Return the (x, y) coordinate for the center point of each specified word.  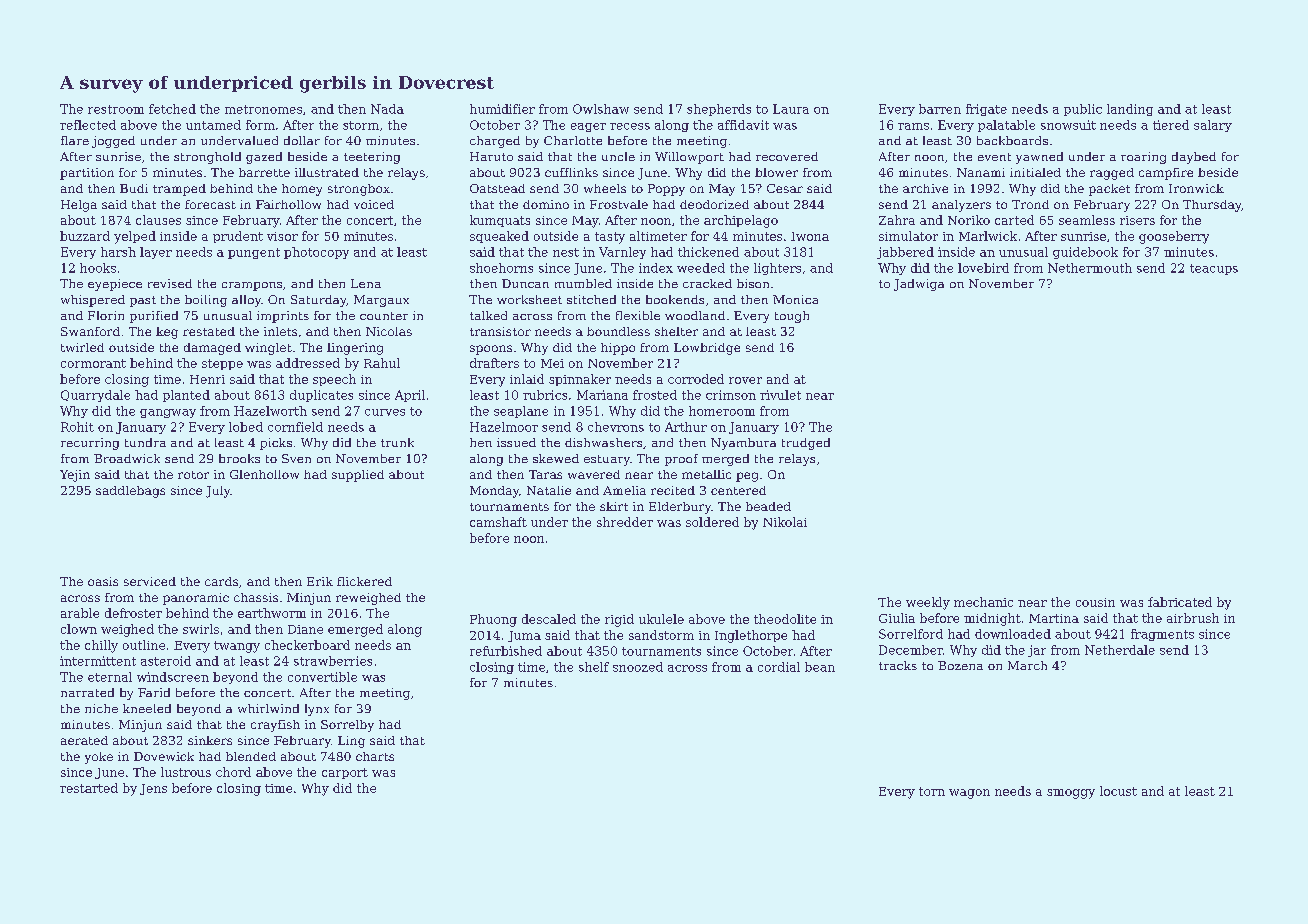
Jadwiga (919, 285)
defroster (133, 613)
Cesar (785, 188)
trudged (806, 444)
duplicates (321, 396)
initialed (1035, 172)
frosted (655, 395)
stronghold (207, 158)
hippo (618, 349)
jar (1037, 651)
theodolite (785, 619)
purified (154, 317)
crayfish (275, 726)
